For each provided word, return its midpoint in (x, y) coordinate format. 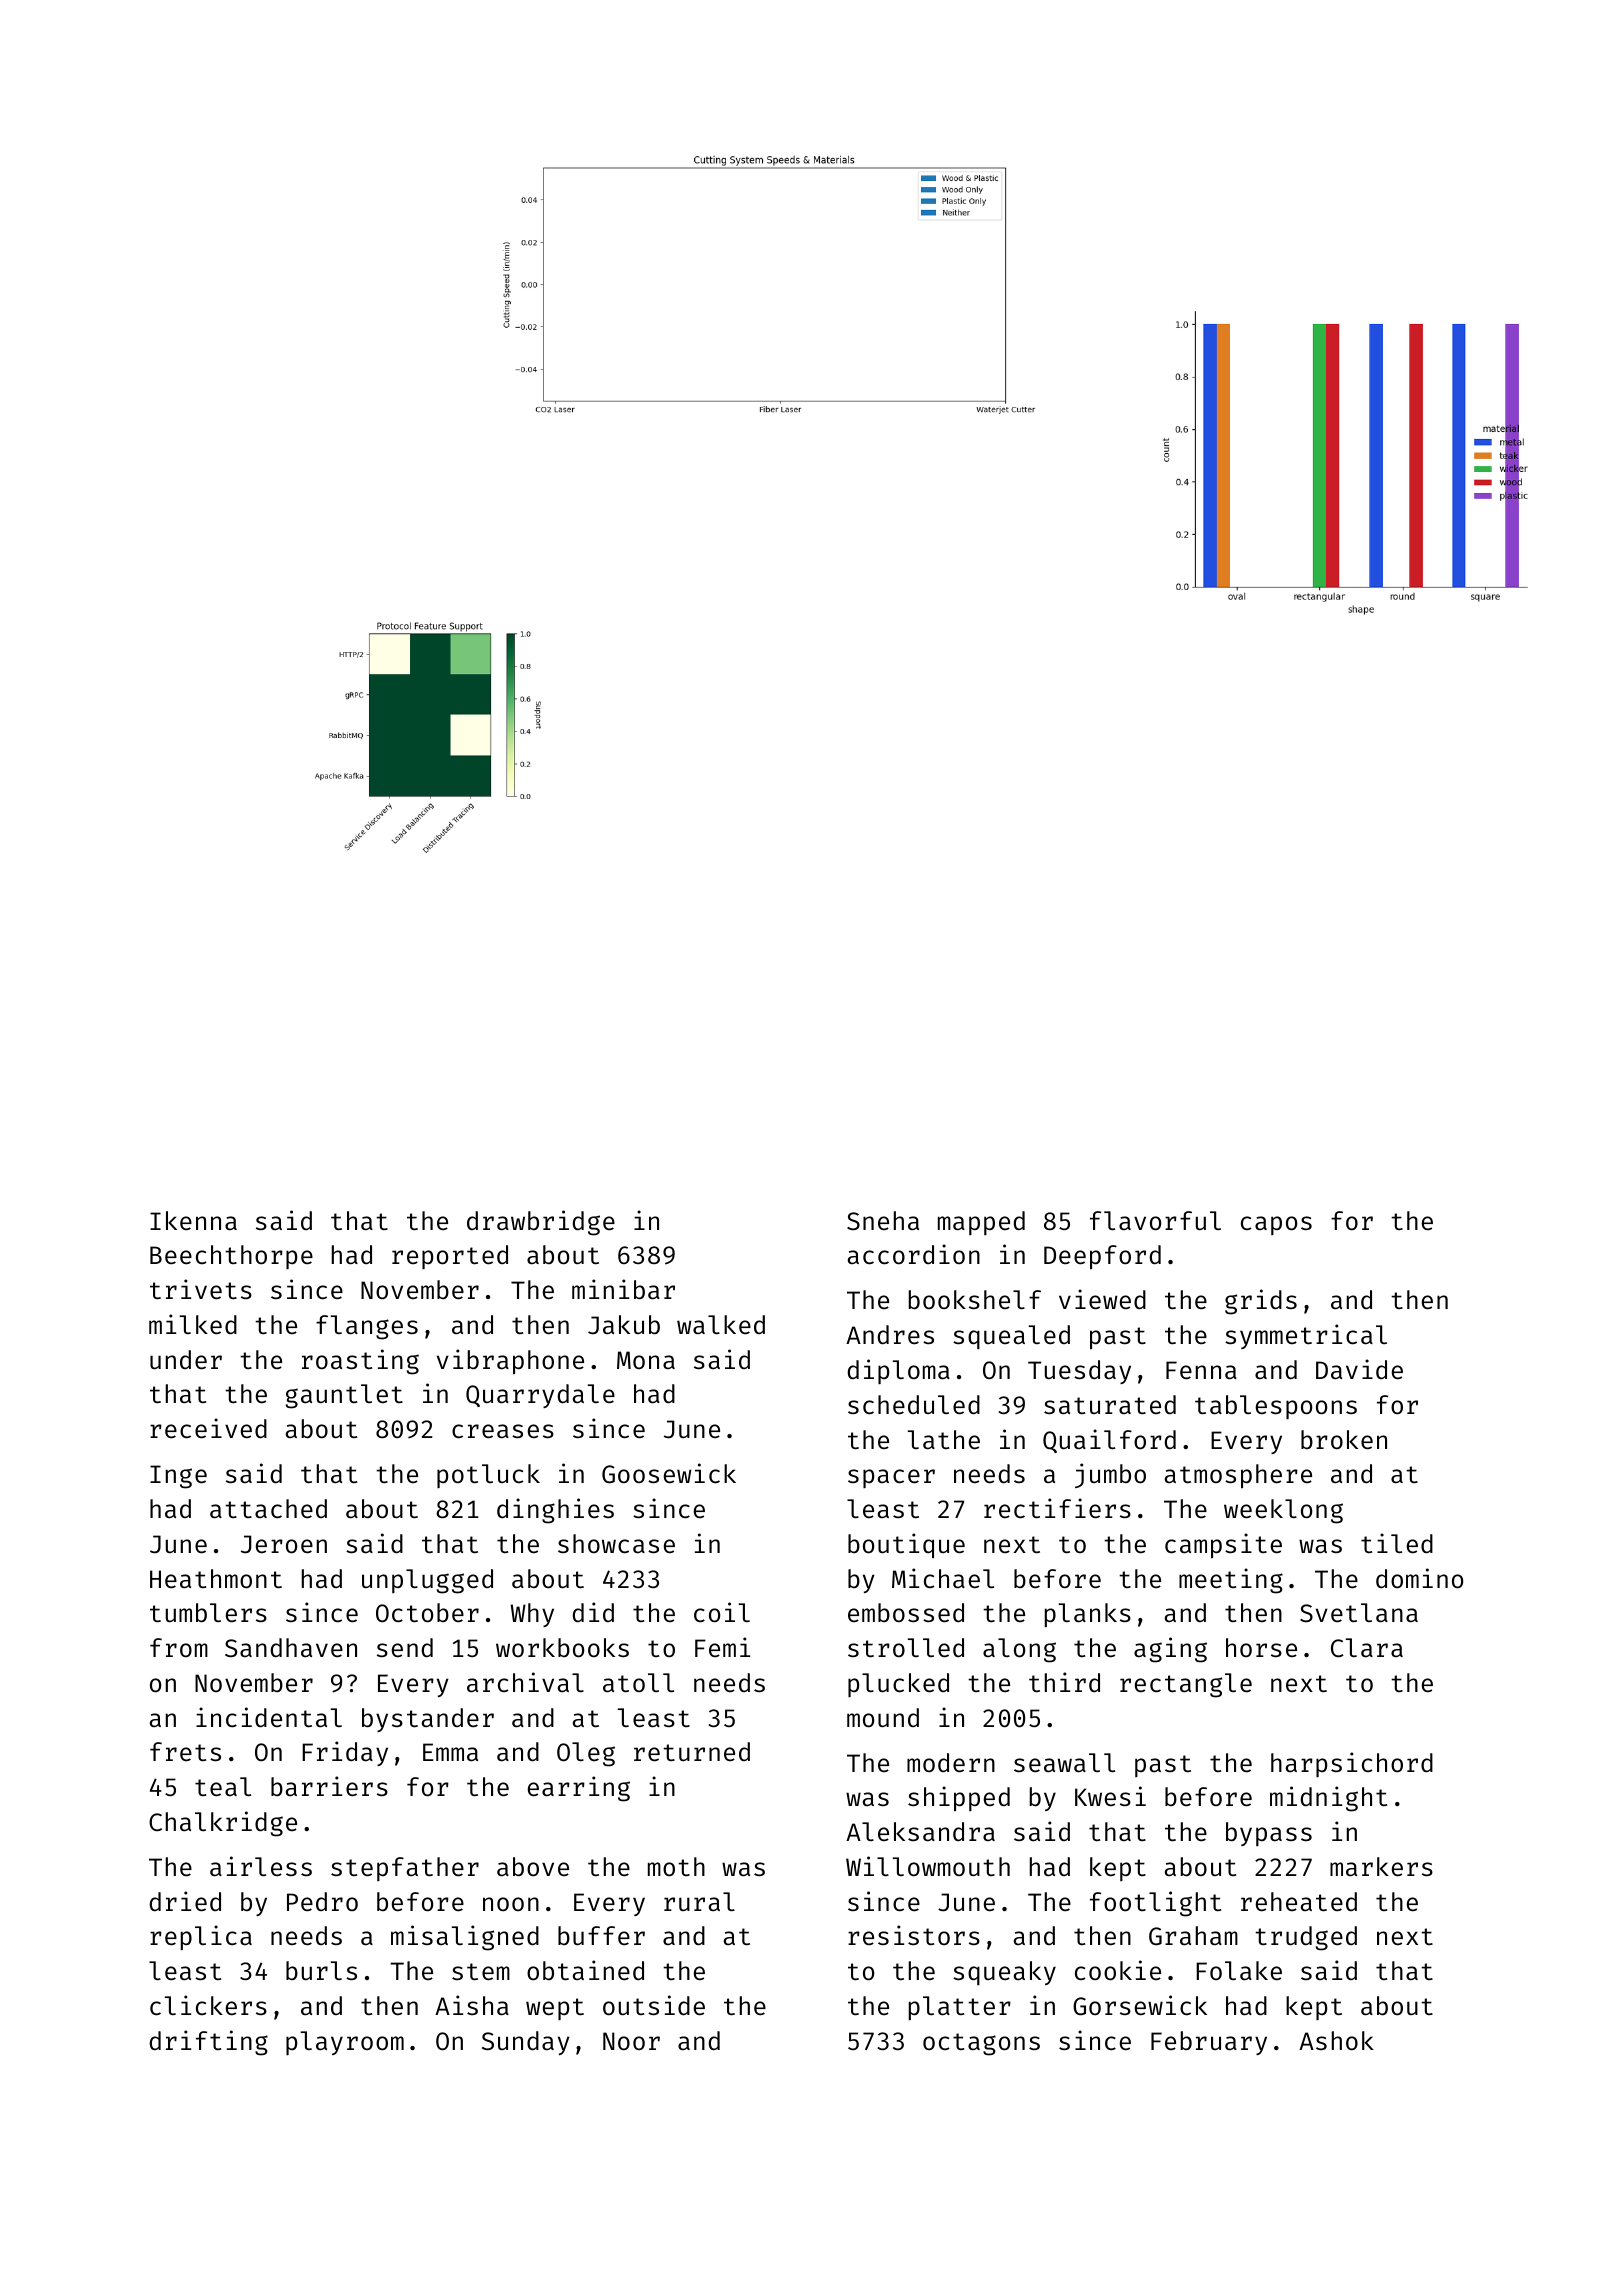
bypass (1269, 1834)
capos (1276, 1225)
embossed (906, 1613)
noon (511, 1904)
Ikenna (193, 1221)
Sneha (883, 1221)
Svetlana (1359, 1613)
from (179, 1648)
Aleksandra (920, 1832)
